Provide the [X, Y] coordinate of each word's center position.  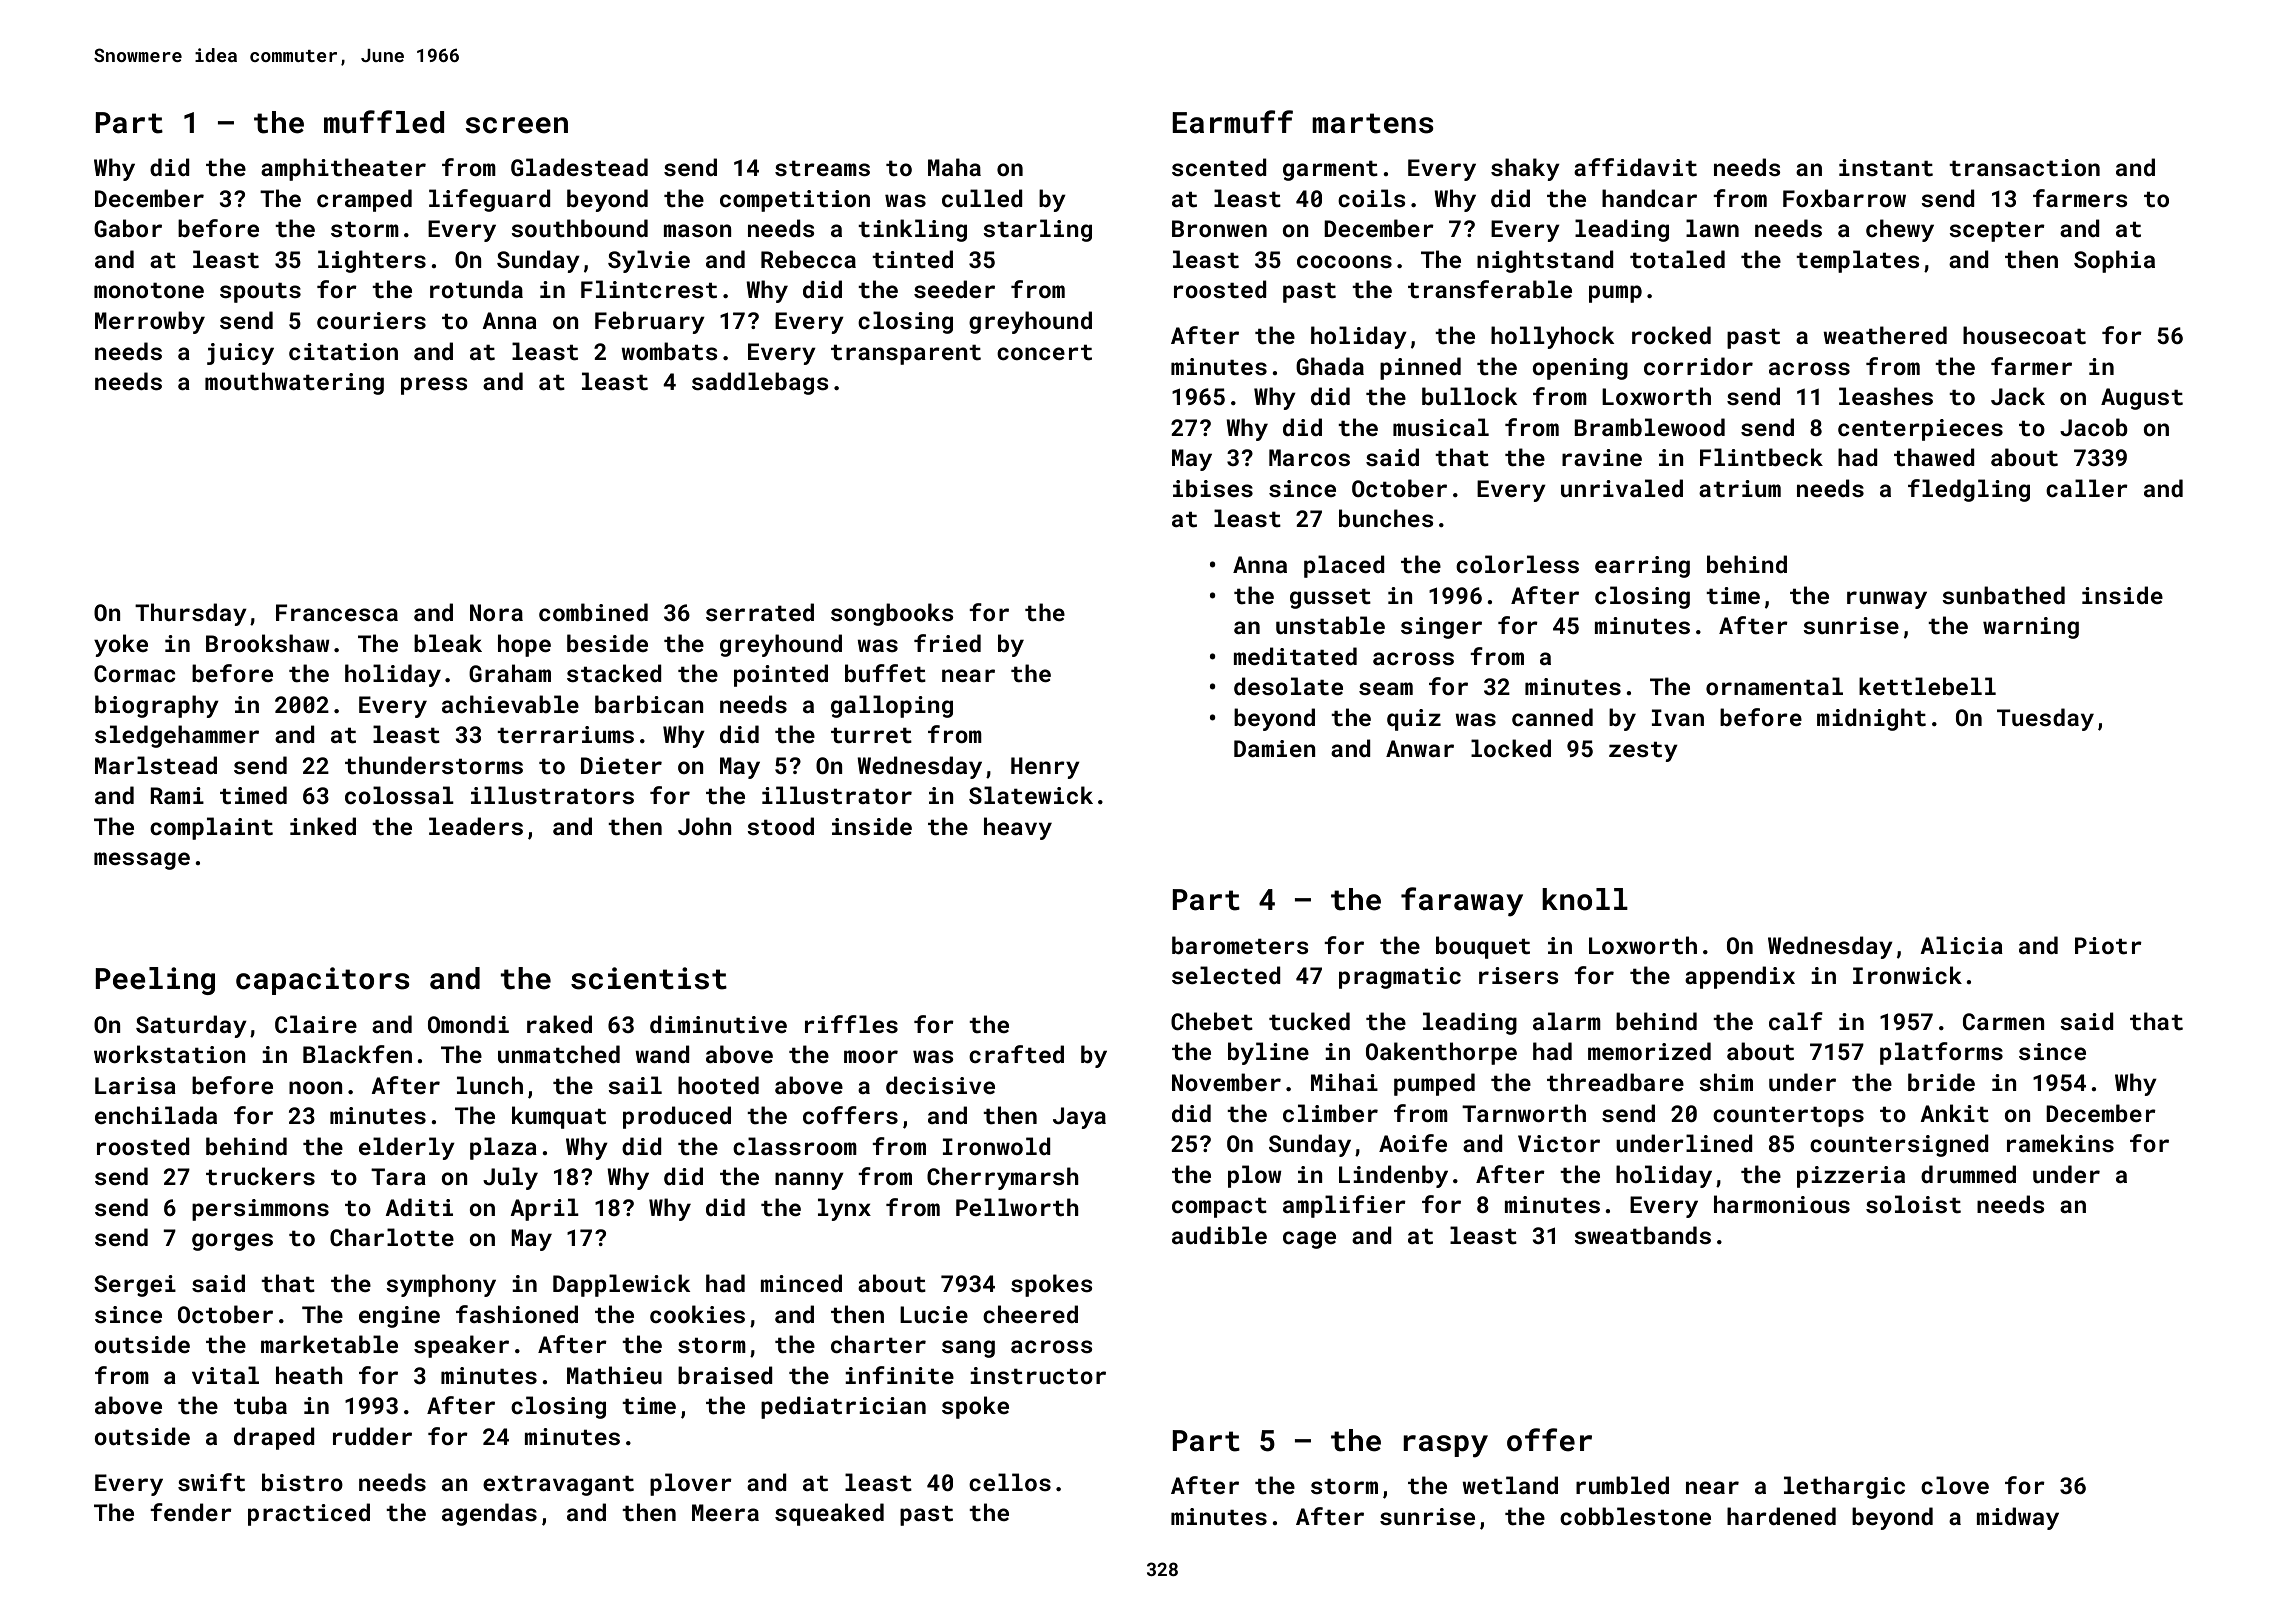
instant [1886, 167]
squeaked [829, 1514]
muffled [384, 122]
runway [1887, 600]
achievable [510, 704]
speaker [461, 1346]
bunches [1386, 518]
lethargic [1844, 1487]
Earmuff [1232, 122]
